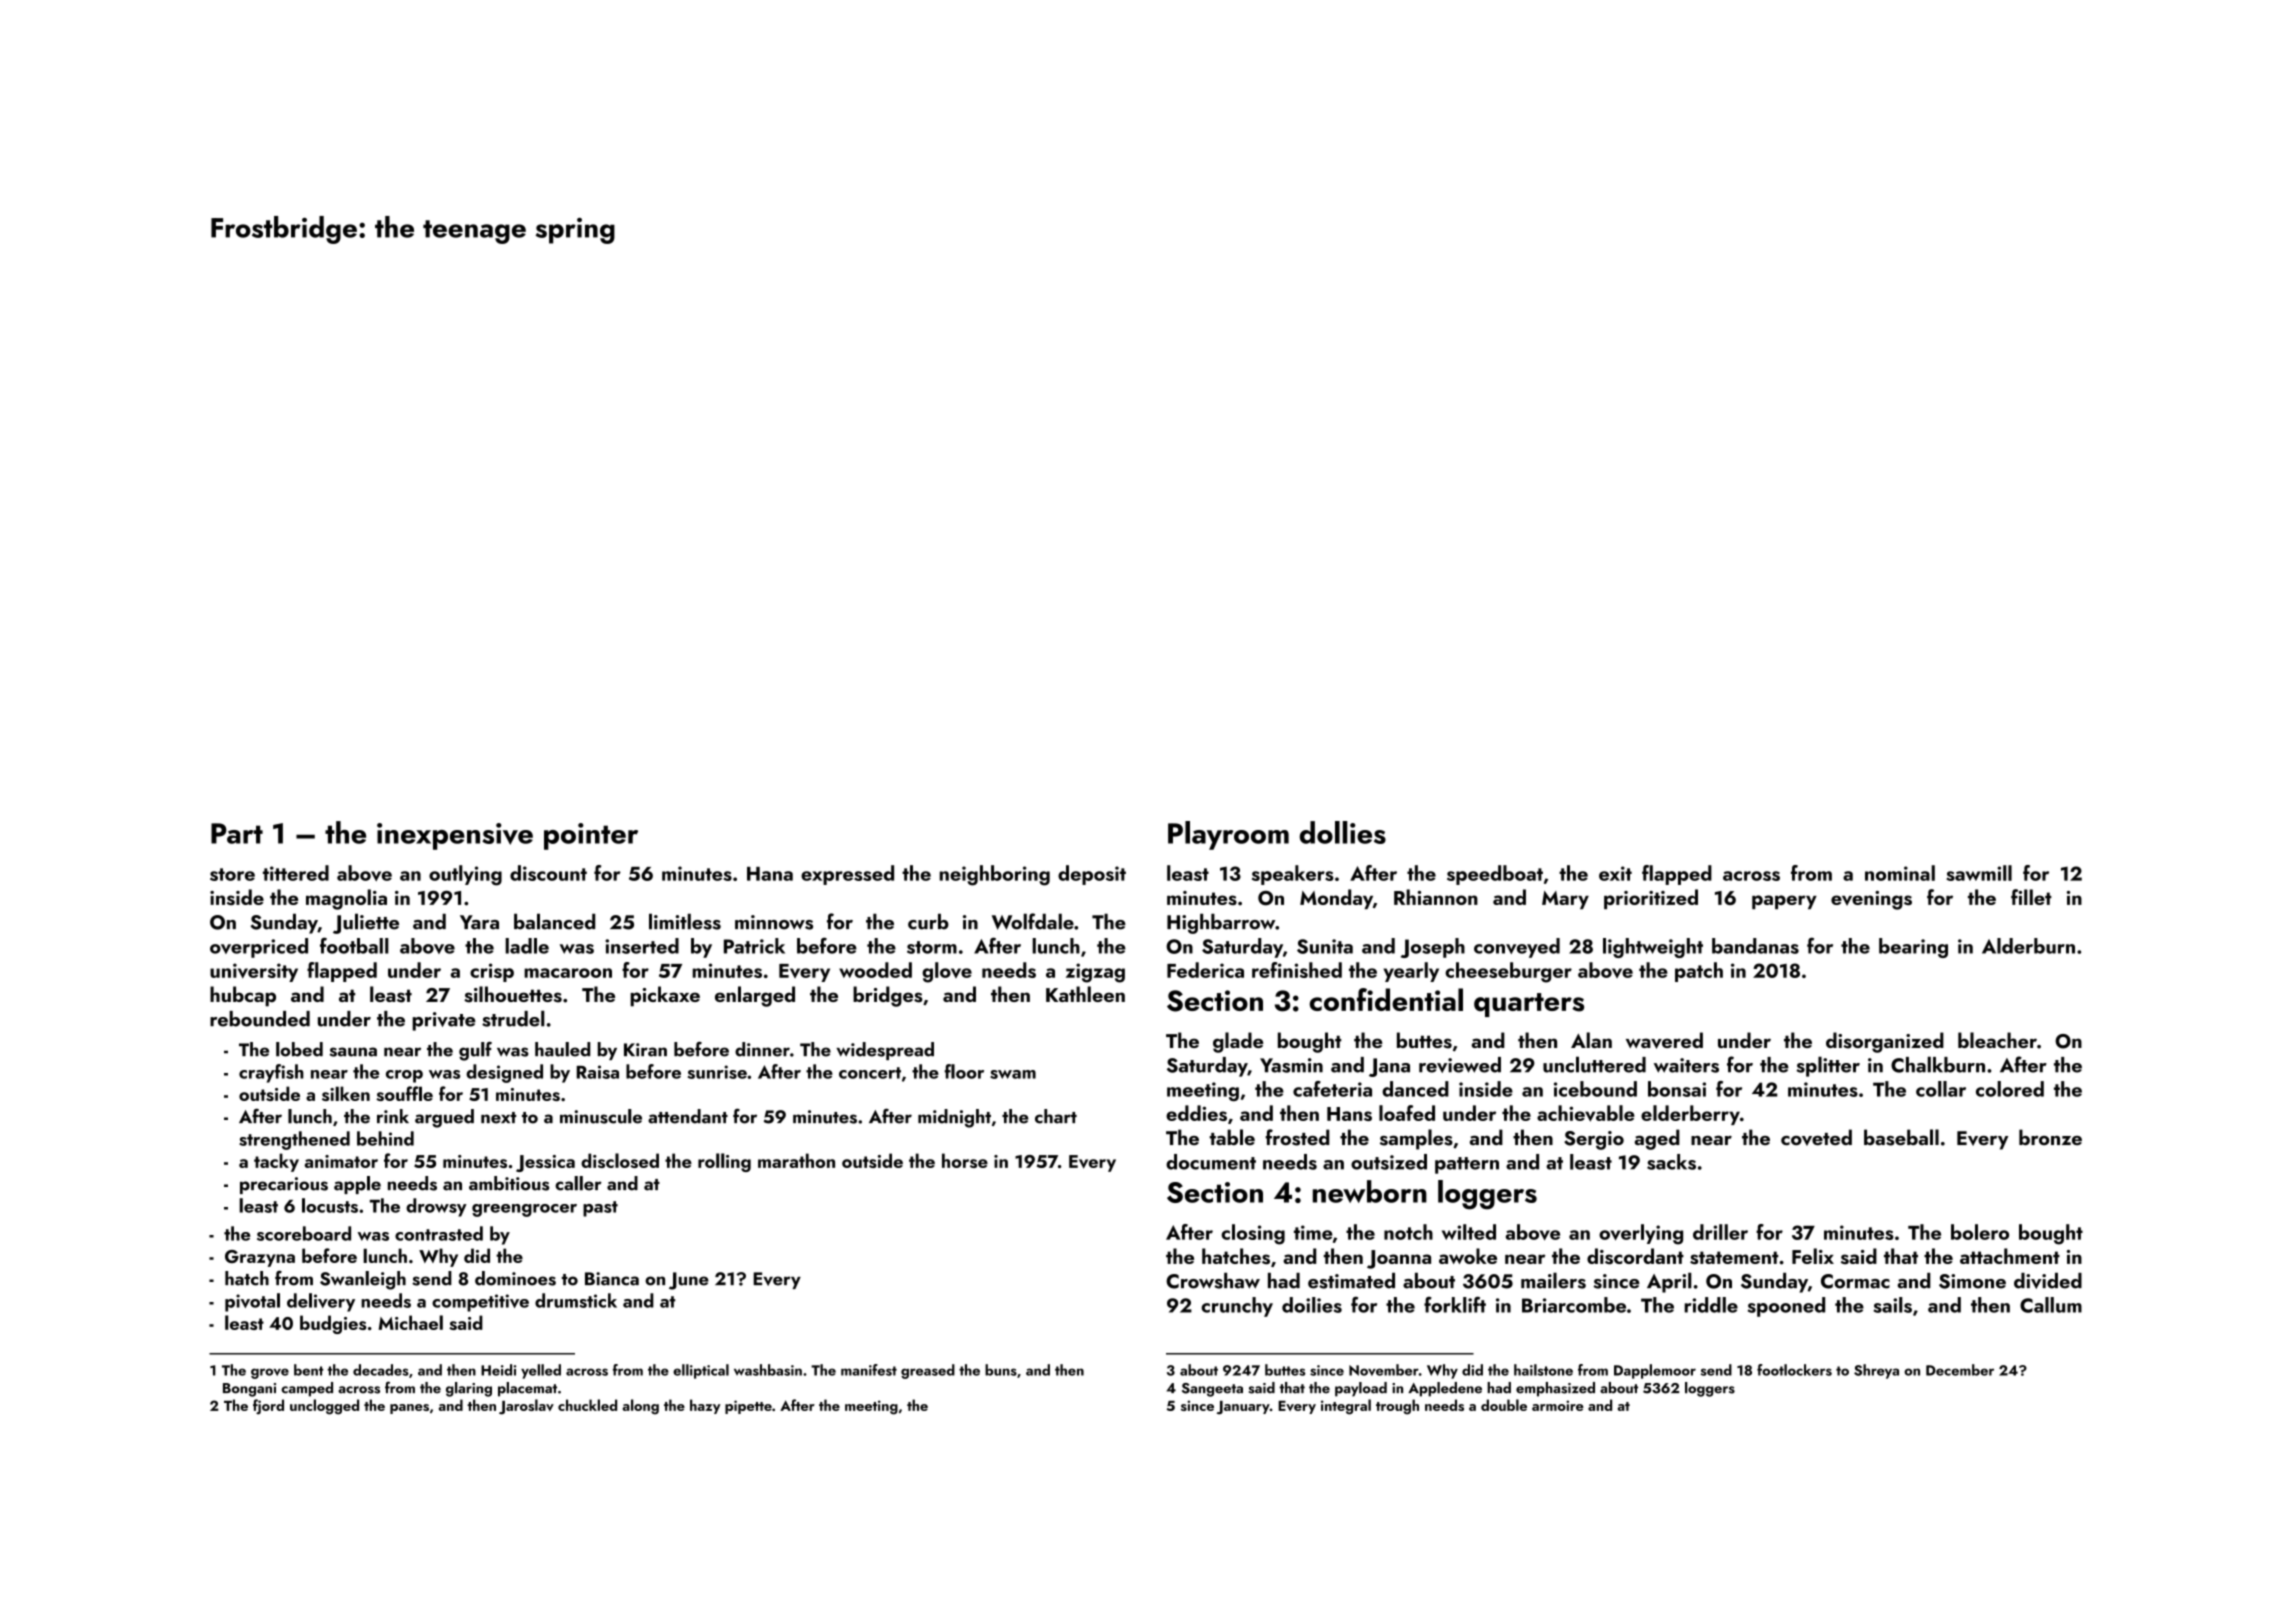 The height and width of the document is (1620, 2292). Describe the element at coordinates (2050, 1137) in the document. I see `bronze` at that location.
